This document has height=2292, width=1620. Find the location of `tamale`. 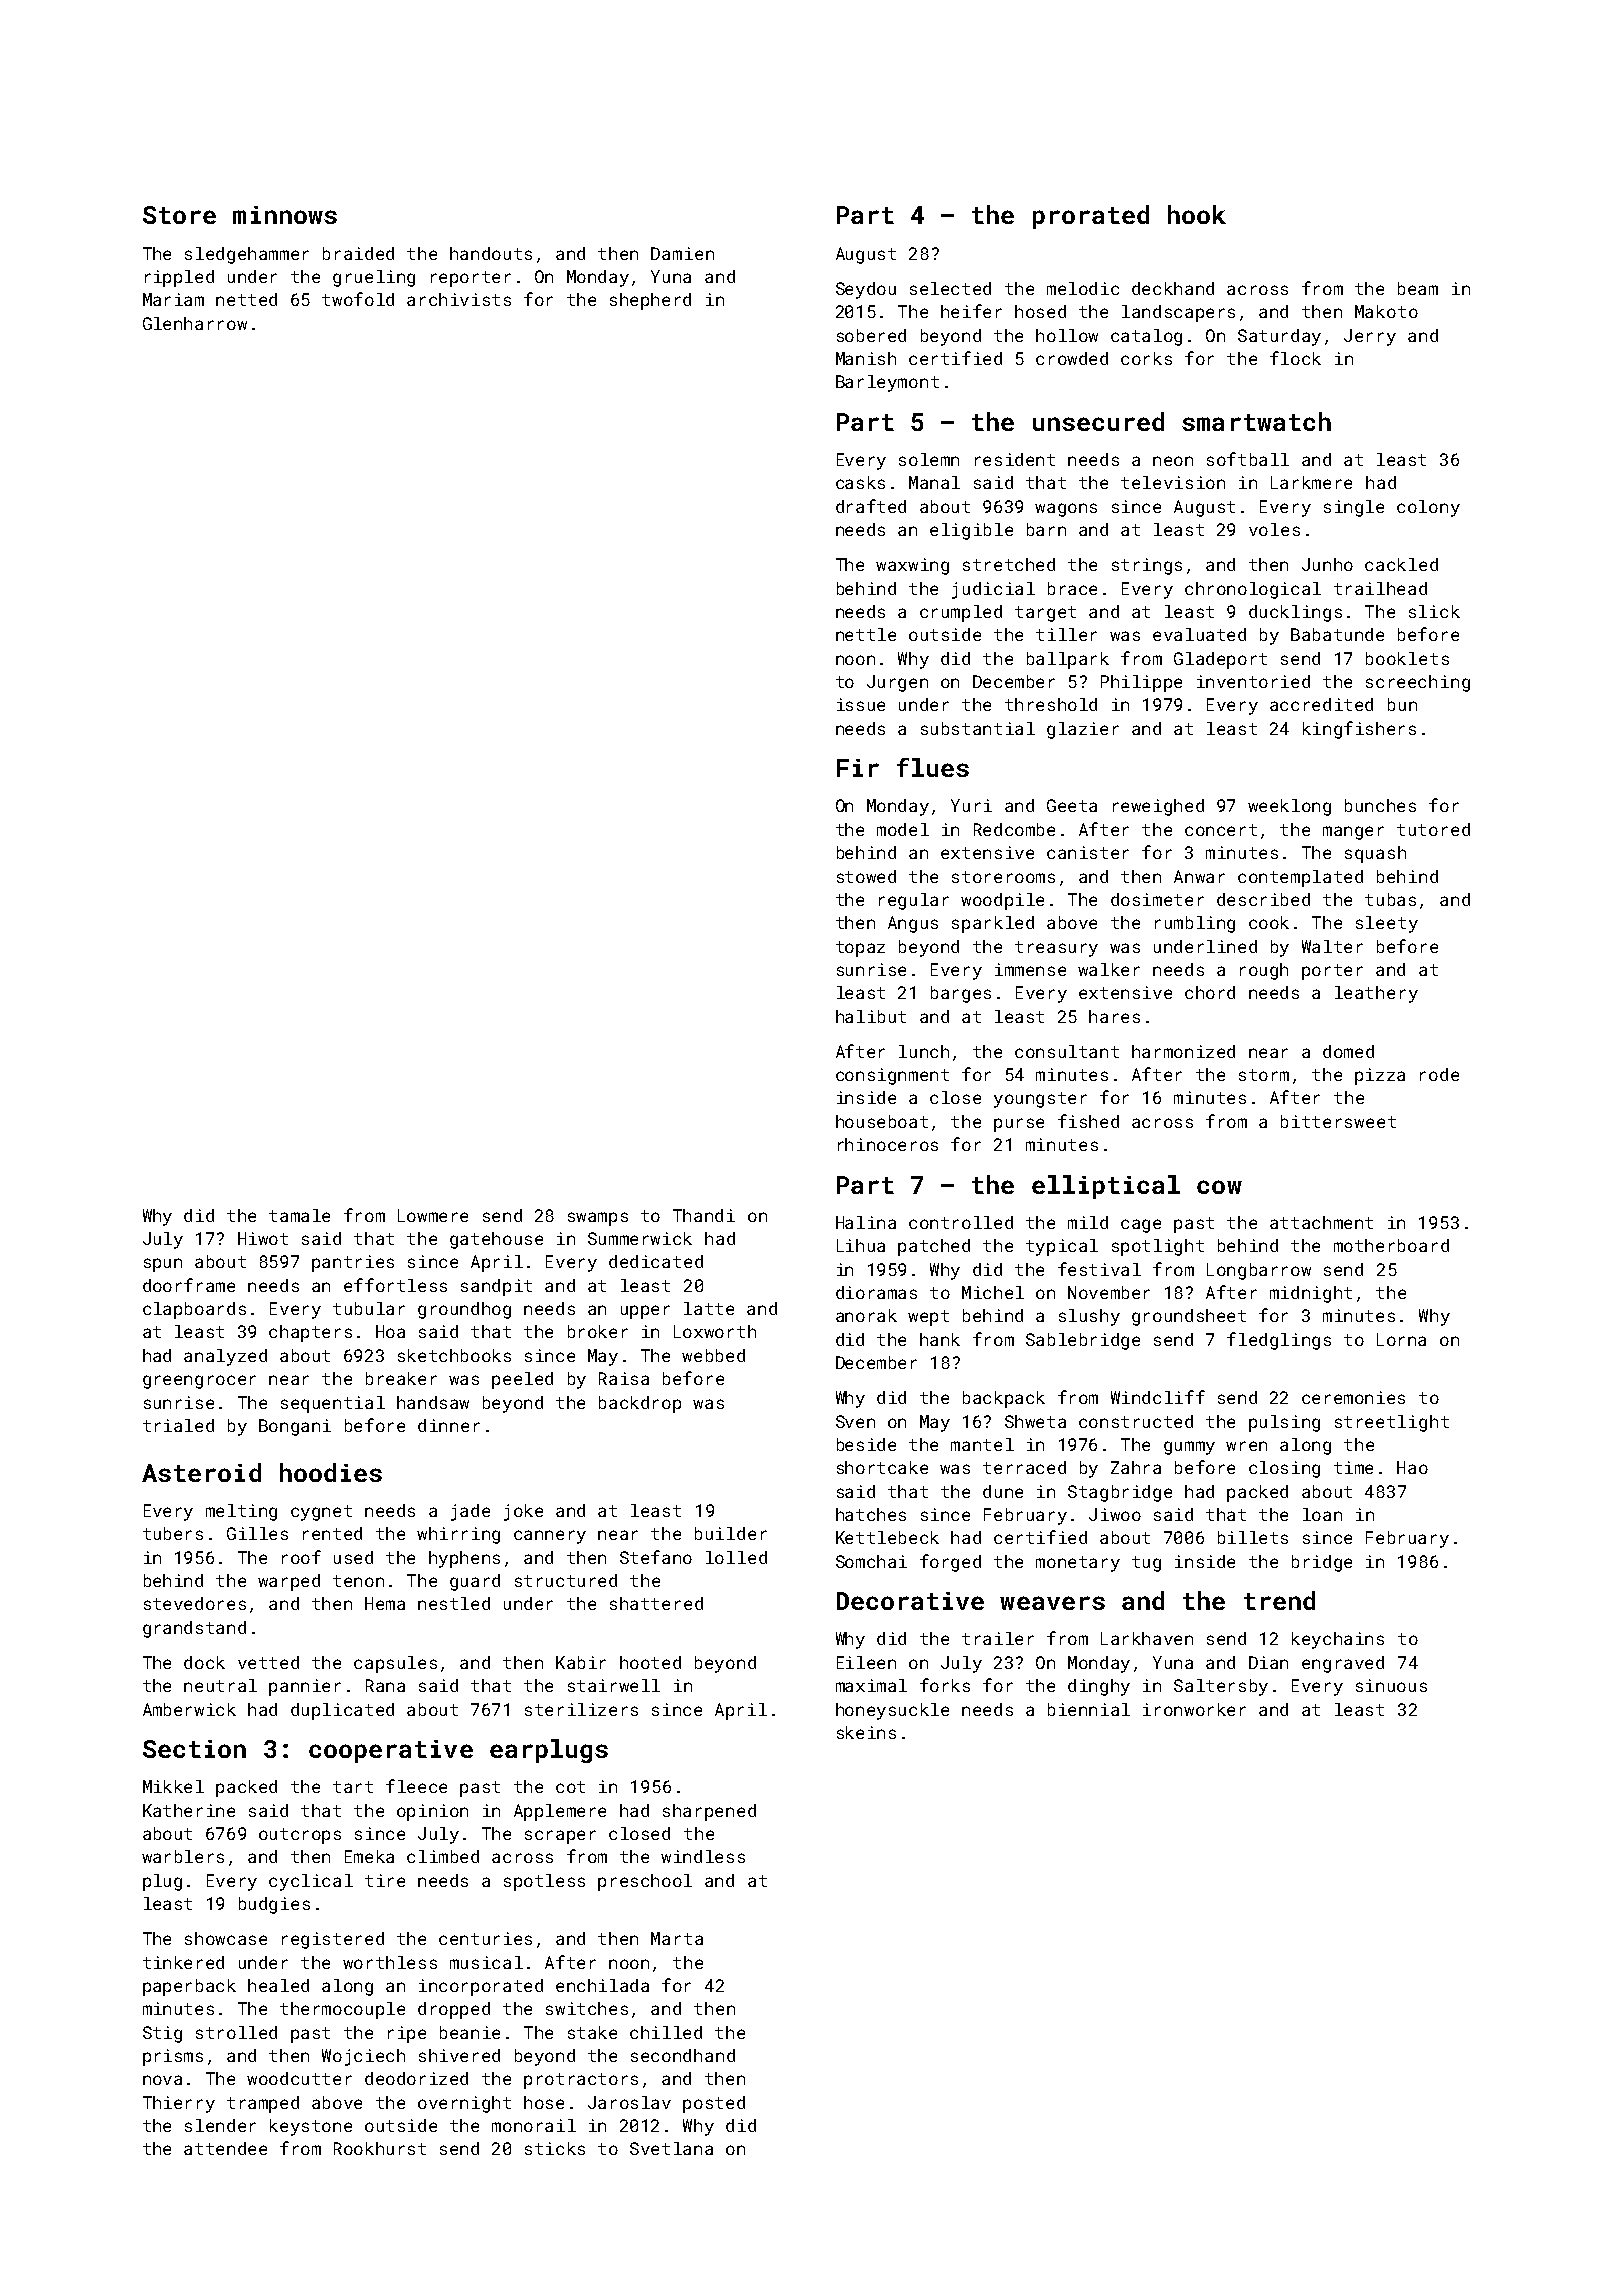

tamale is located at coordinates (299, 1215).
